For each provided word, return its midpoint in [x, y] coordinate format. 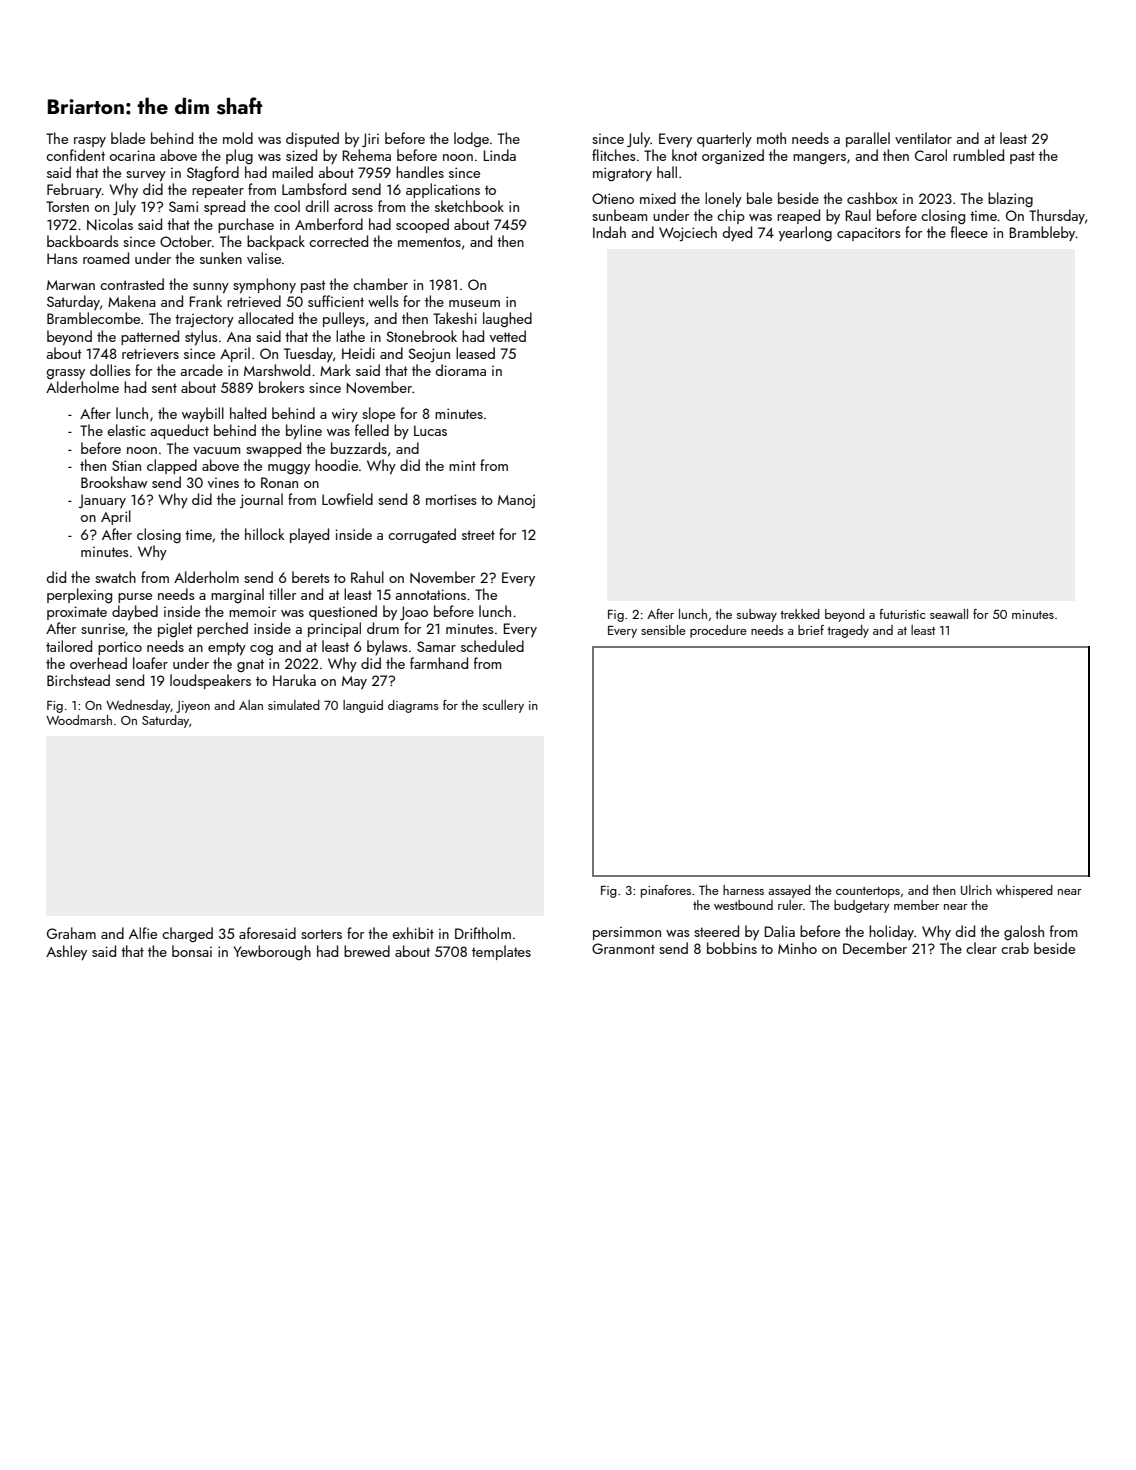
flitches [613, 155]
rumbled [978, 155]
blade [128, 138]
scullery [503, 706]
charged [187, 934]
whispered [1024, 891]
